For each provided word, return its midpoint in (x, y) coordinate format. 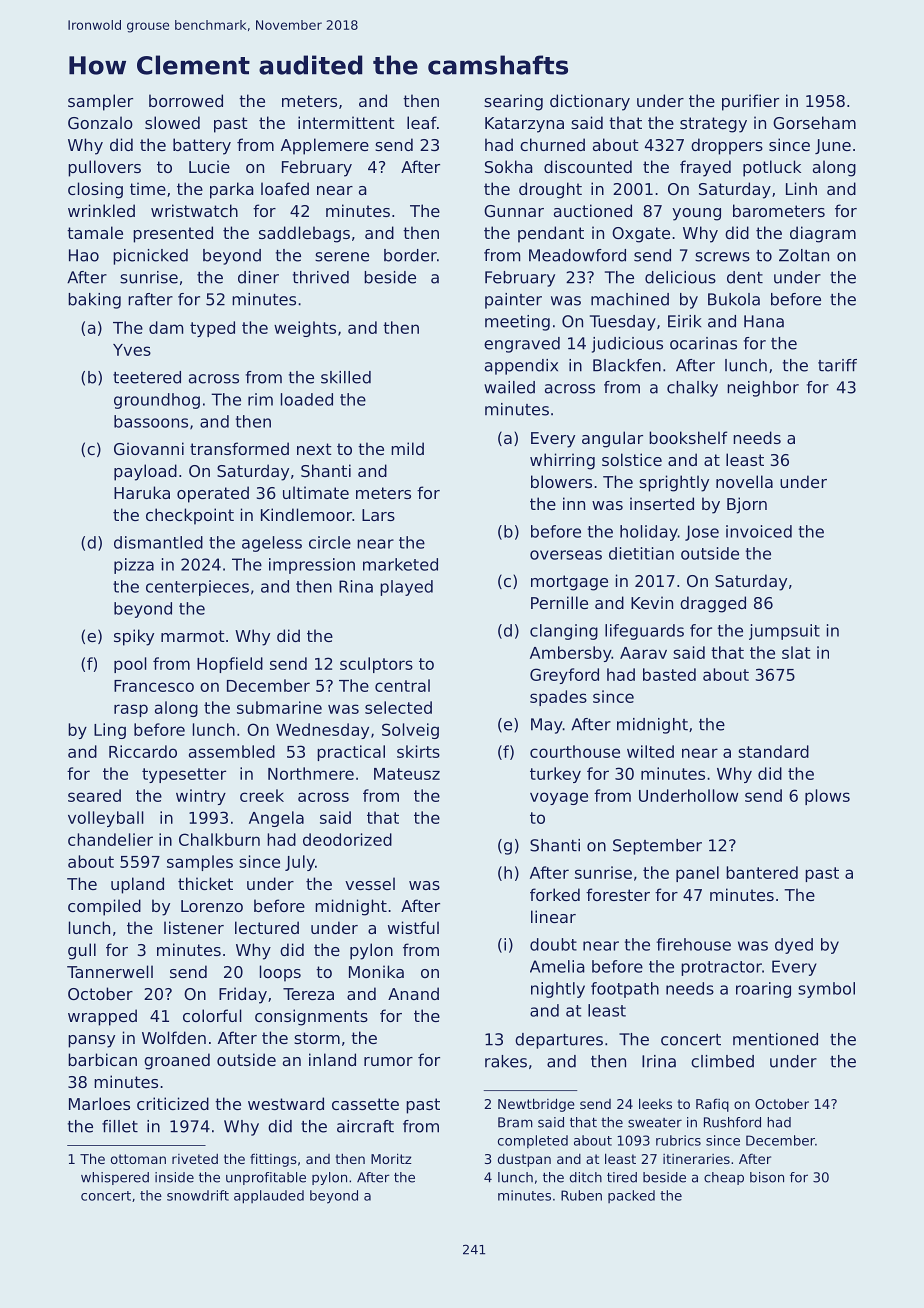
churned (552, 144)
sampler (100, 102)
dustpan (524, 1160)
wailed (509, 387)
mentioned (775, 1039)
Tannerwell (110, 971)
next (314, 449)
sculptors (376, 665)
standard (773, 751)
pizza (134, 566)
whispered (115, 1178)
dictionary (590, 102)
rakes (506, 1061)
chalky (692, 389)
